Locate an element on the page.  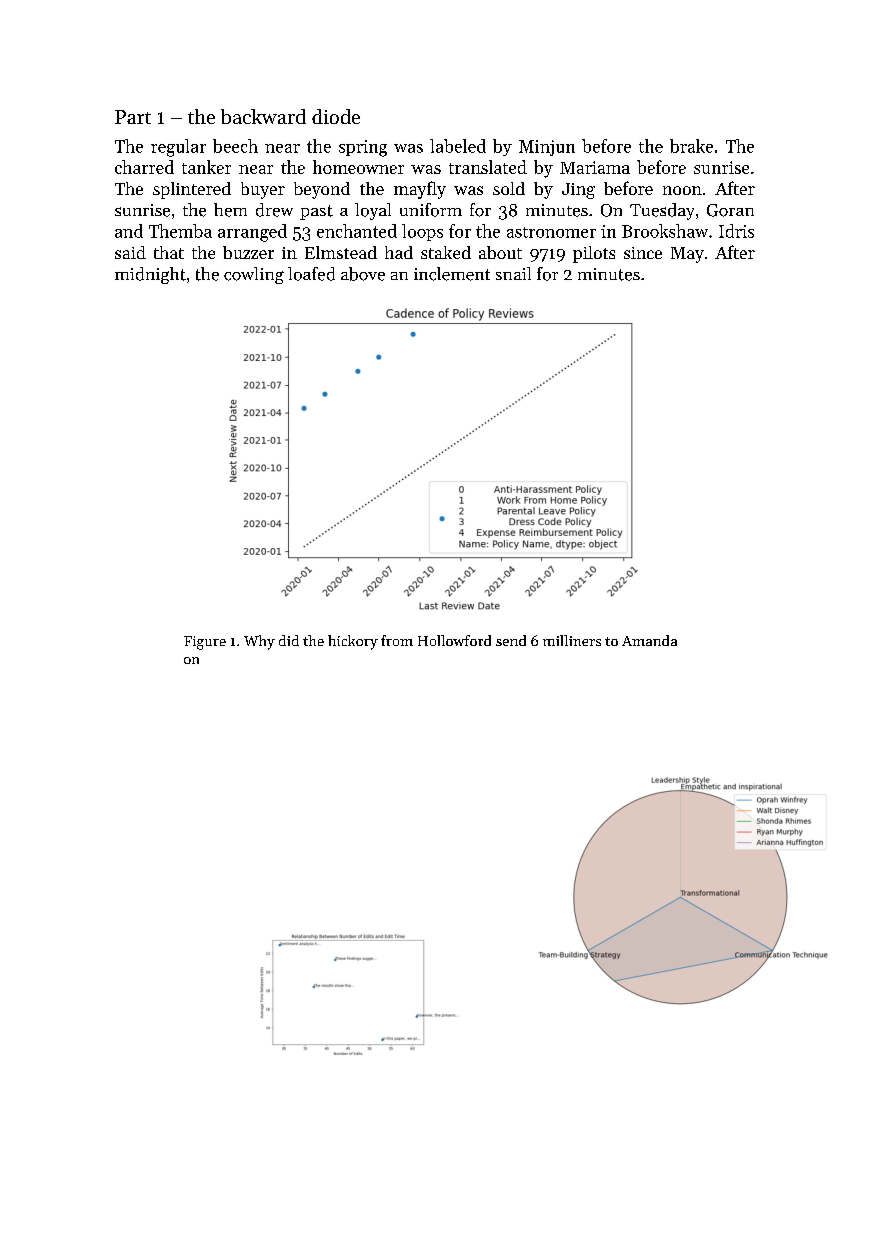
snail is located at coordinates (513, 273).
